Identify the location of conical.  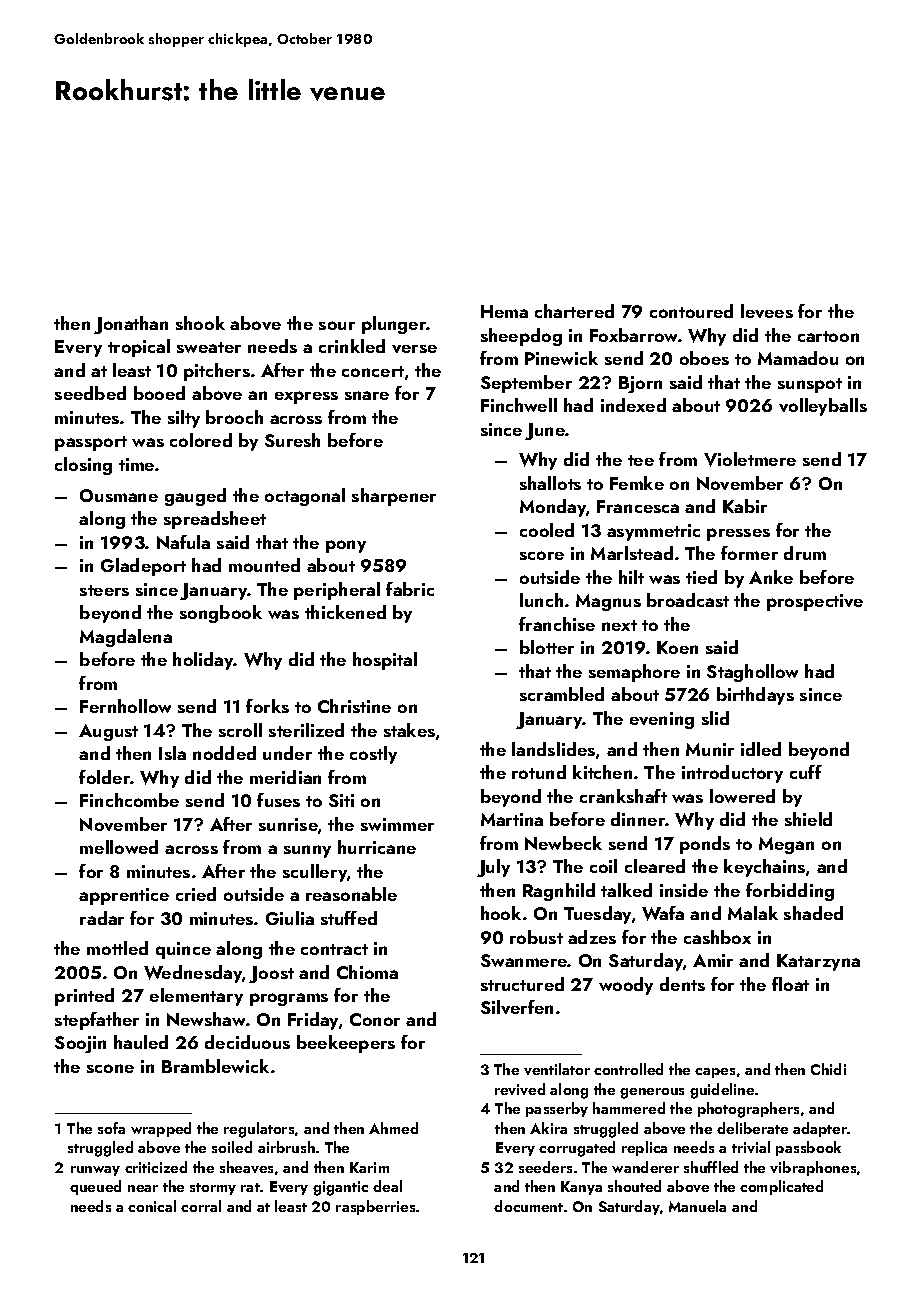
(152, 1206).
